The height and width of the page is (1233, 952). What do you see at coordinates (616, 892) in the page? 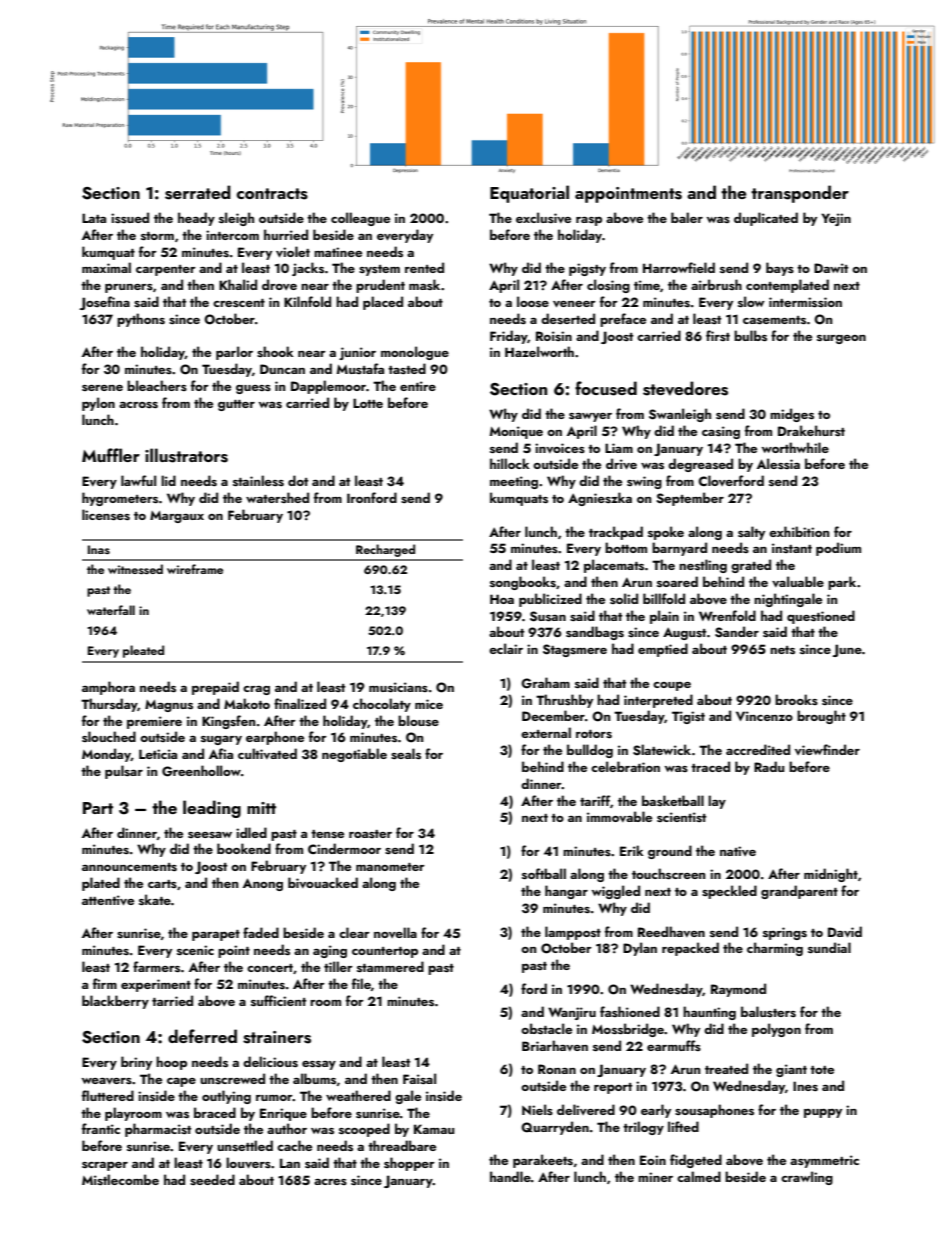
I see `wiggled` at bounding box center [616, 892].
